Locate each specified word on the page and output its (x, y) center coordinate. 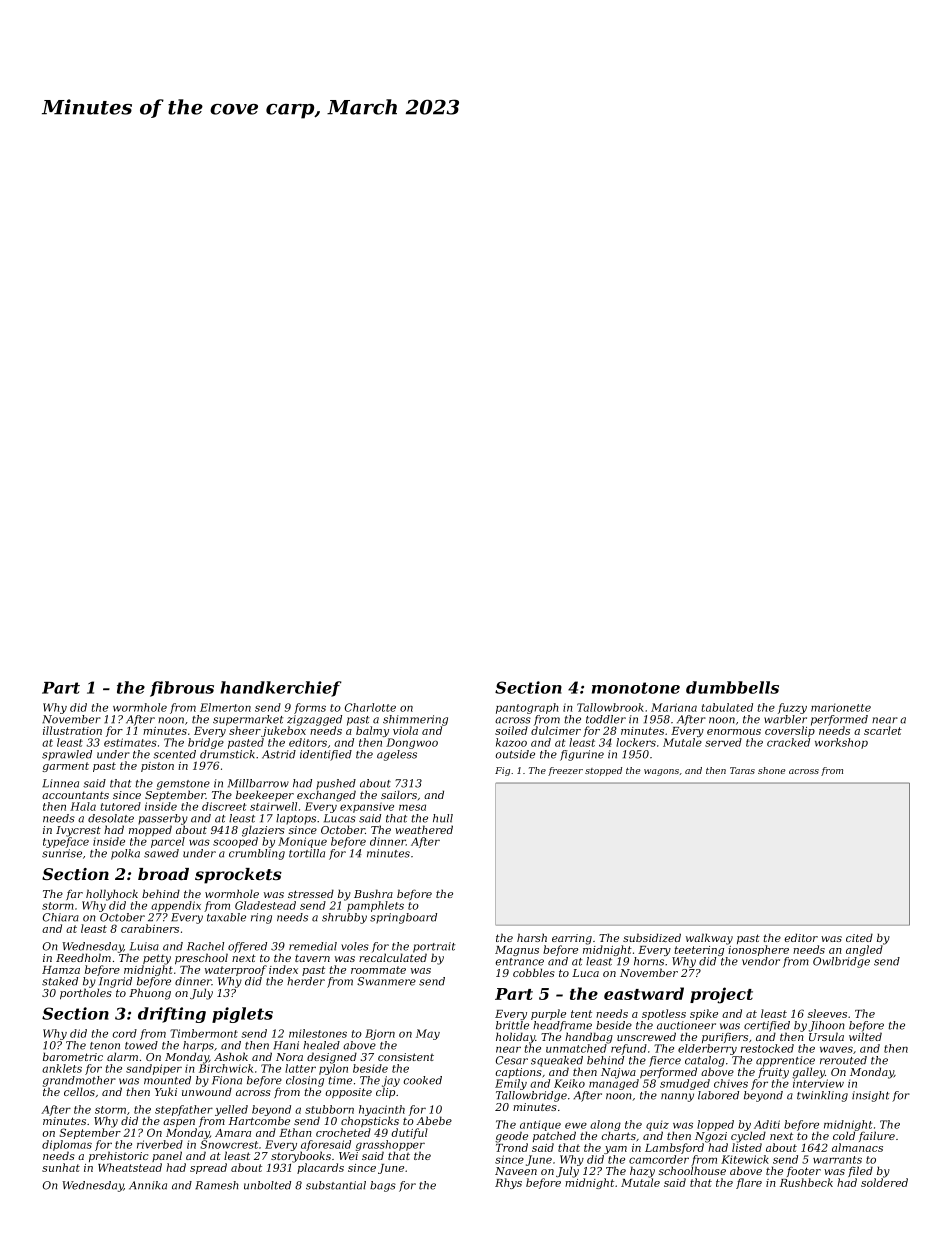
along (605, 1125)
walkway (709, 939)
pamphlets (375, 906)
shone (772, 770)
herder (306, 981)
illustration (72, 730)
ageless (397, 755)
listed (747, 1147)
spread (208, 1168)
